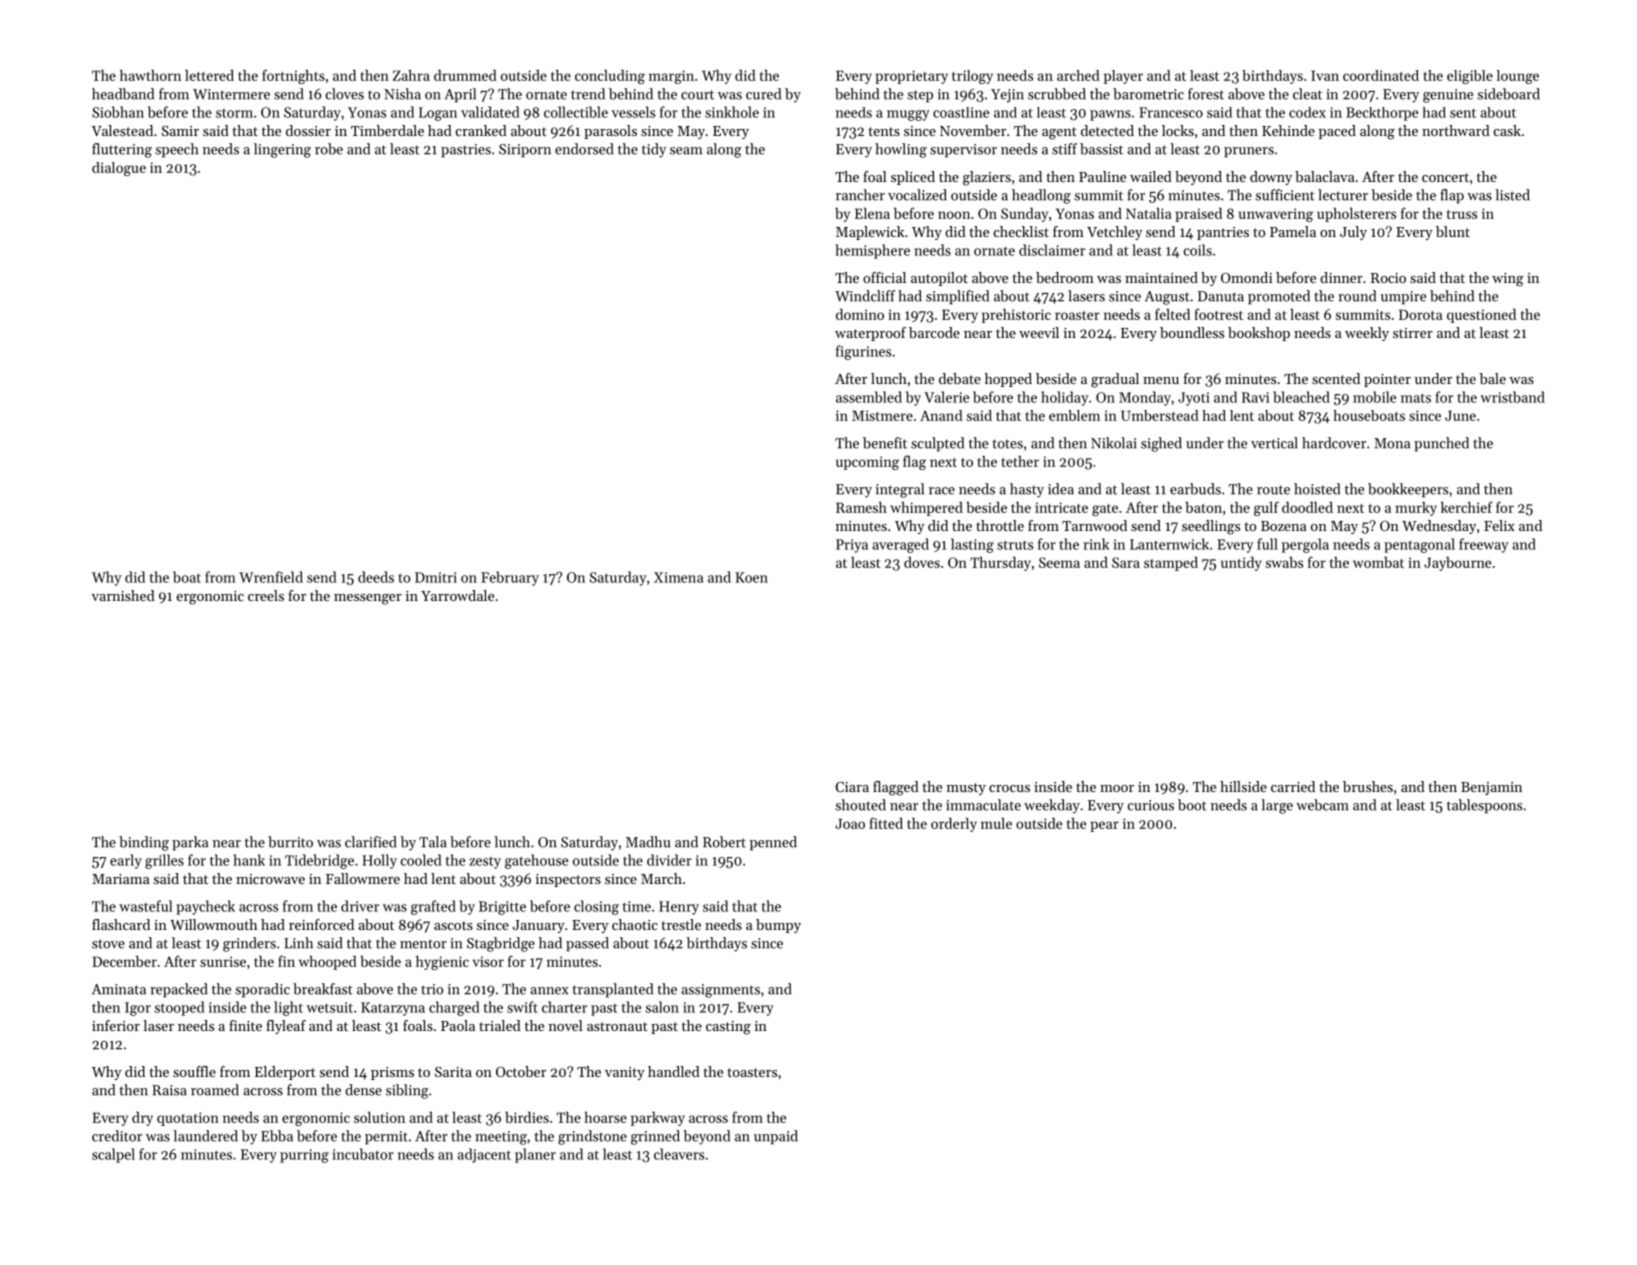  What do you see at coordinates (776, 1137) in the screenshot?
I see `unpaid` at bounding box center [776, 1137].
